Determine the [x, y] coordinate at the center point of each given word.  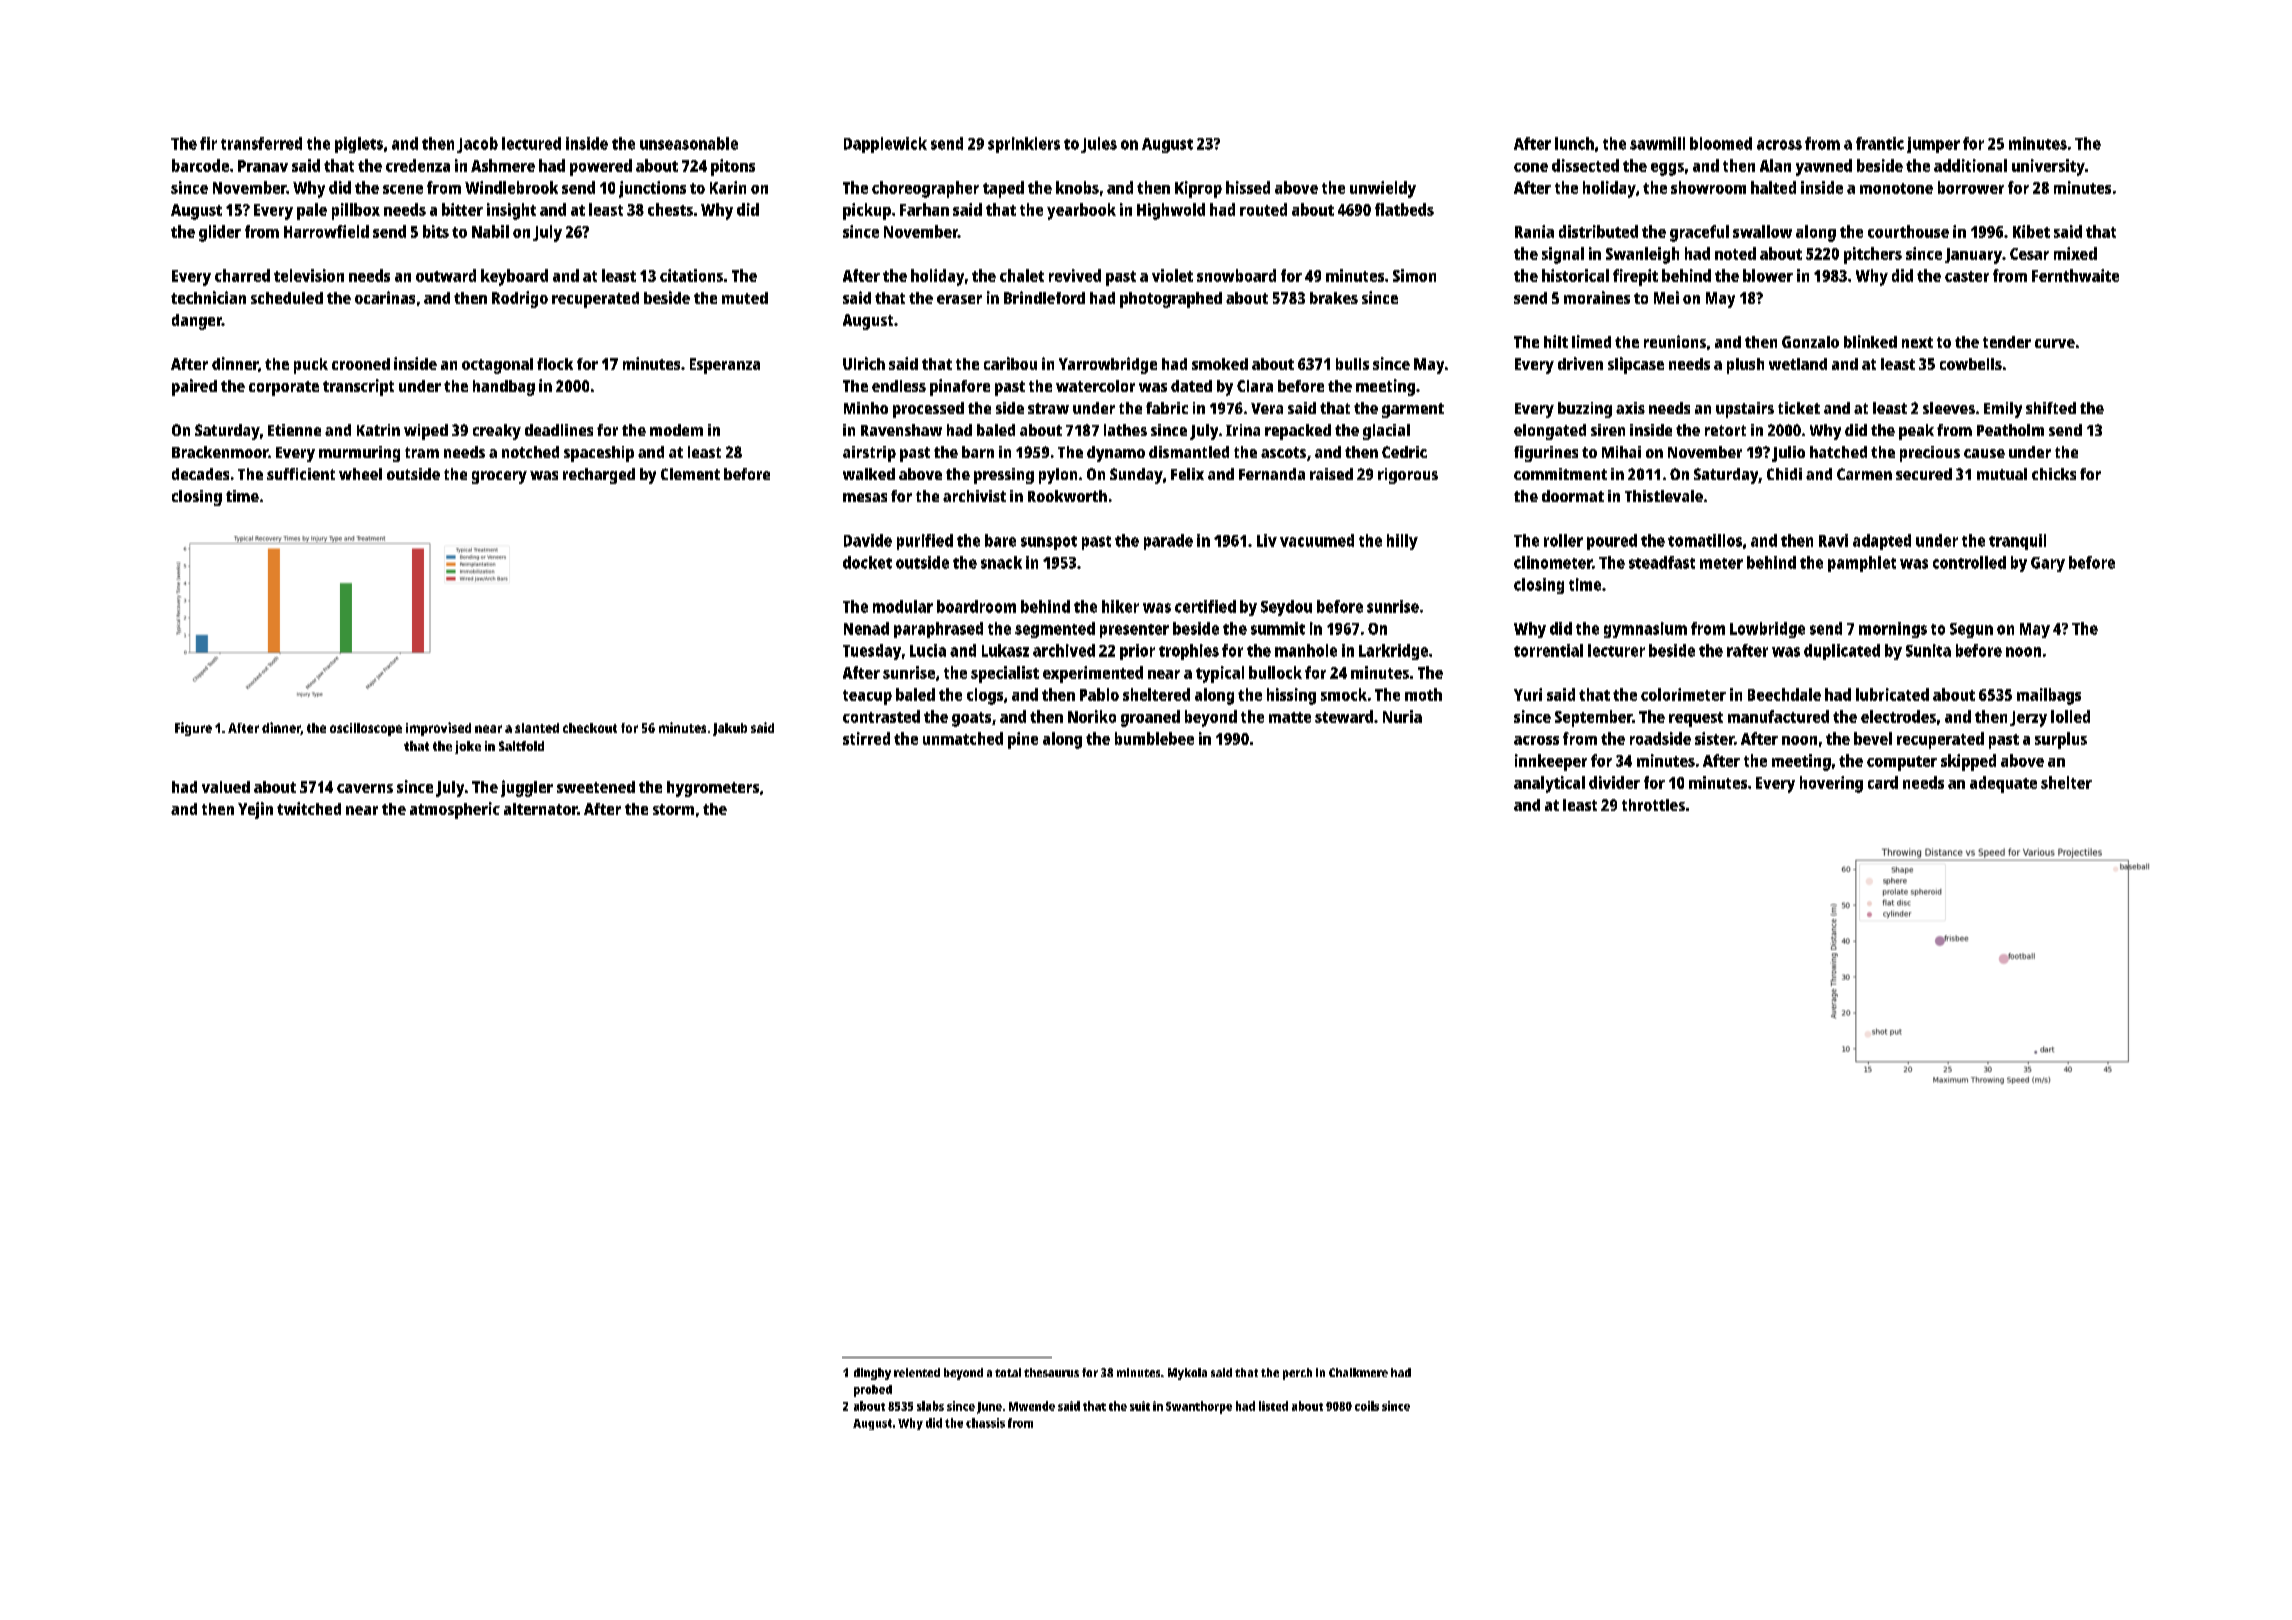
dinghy [872, 1374]
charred [242, 275]
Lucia [928, 650]
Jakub [730, 729]
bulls [1352, 364]
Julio [1788, 454]
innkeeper [1551, 762]
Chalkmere [1358, 1372]
